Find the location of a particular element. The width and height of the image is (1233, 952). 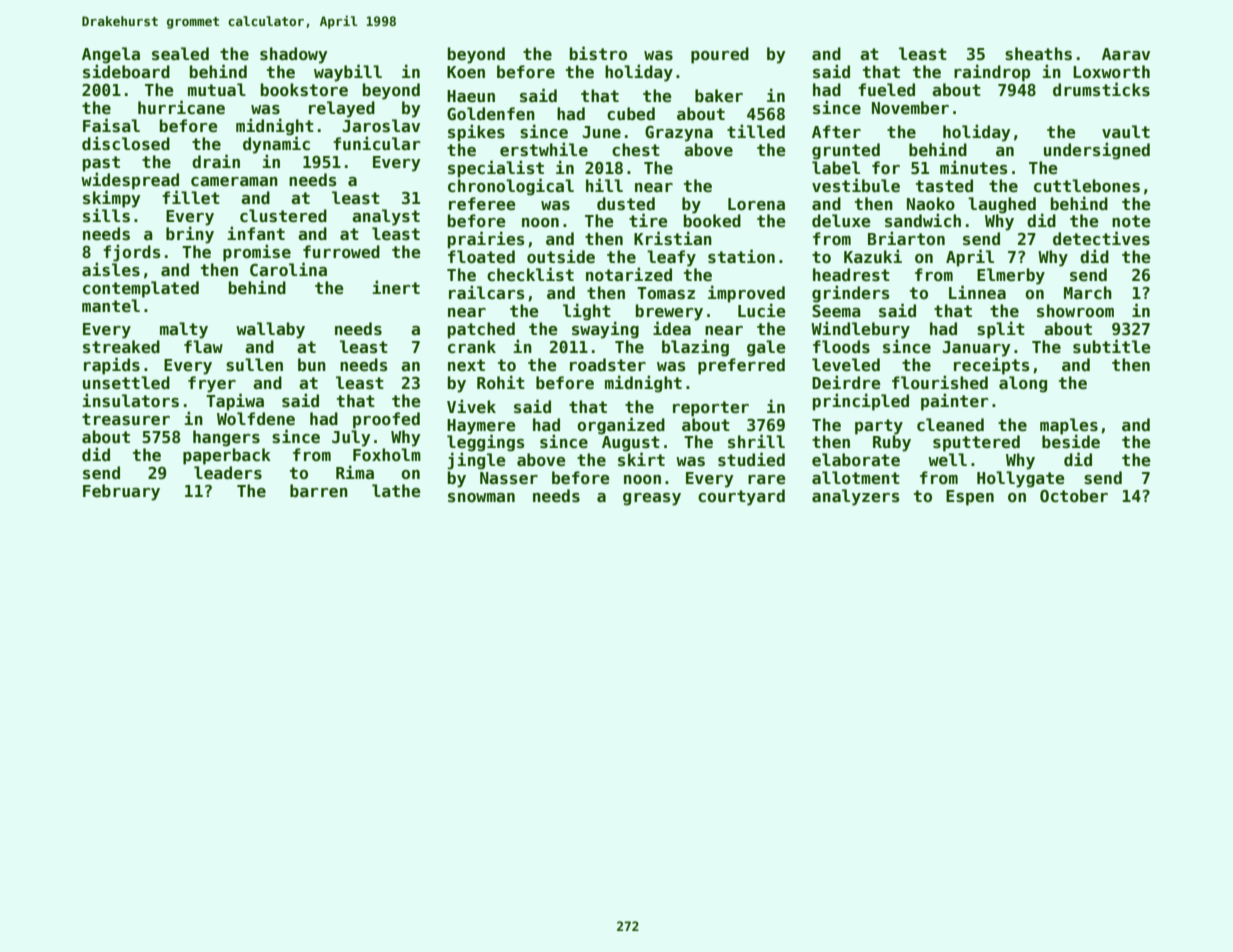

Lorena is located at coordinates (756, 204).
